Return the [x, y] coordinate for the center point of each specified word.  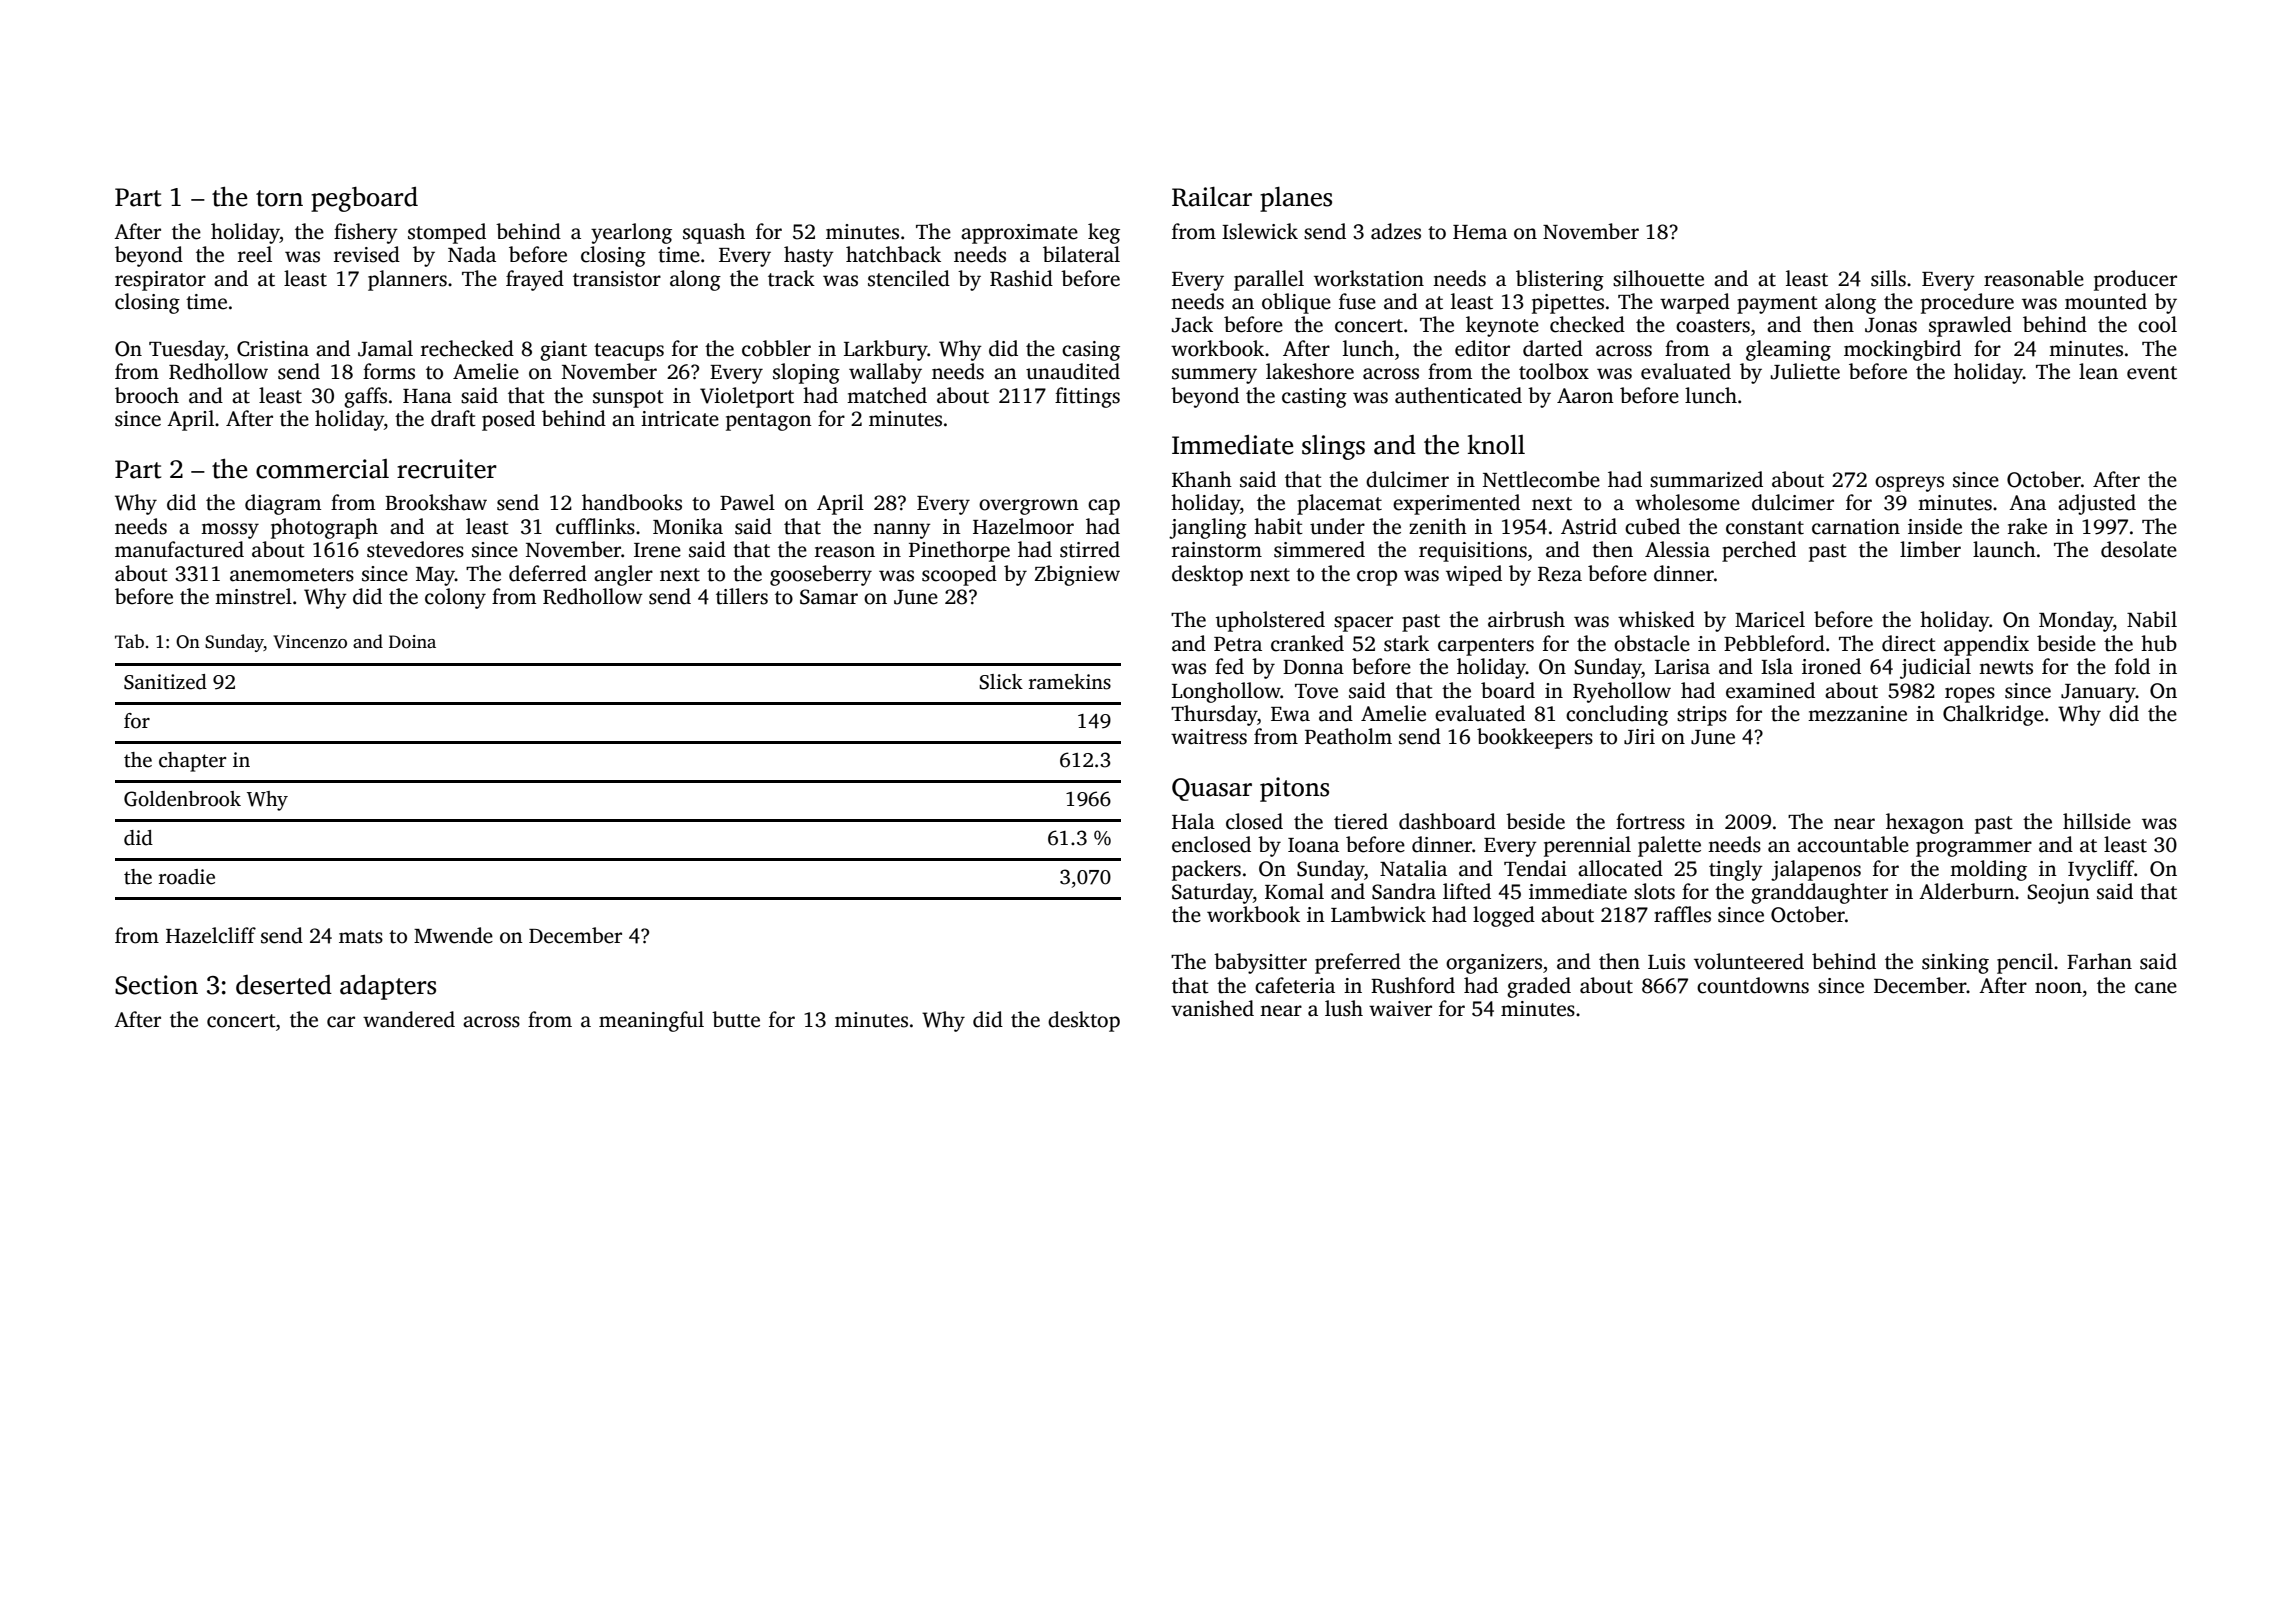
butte [736, 1019]
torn [279, 198]
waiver [1400, 1009]
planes [1296, 199]
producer [2135, 280]
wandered [409, 1019]
